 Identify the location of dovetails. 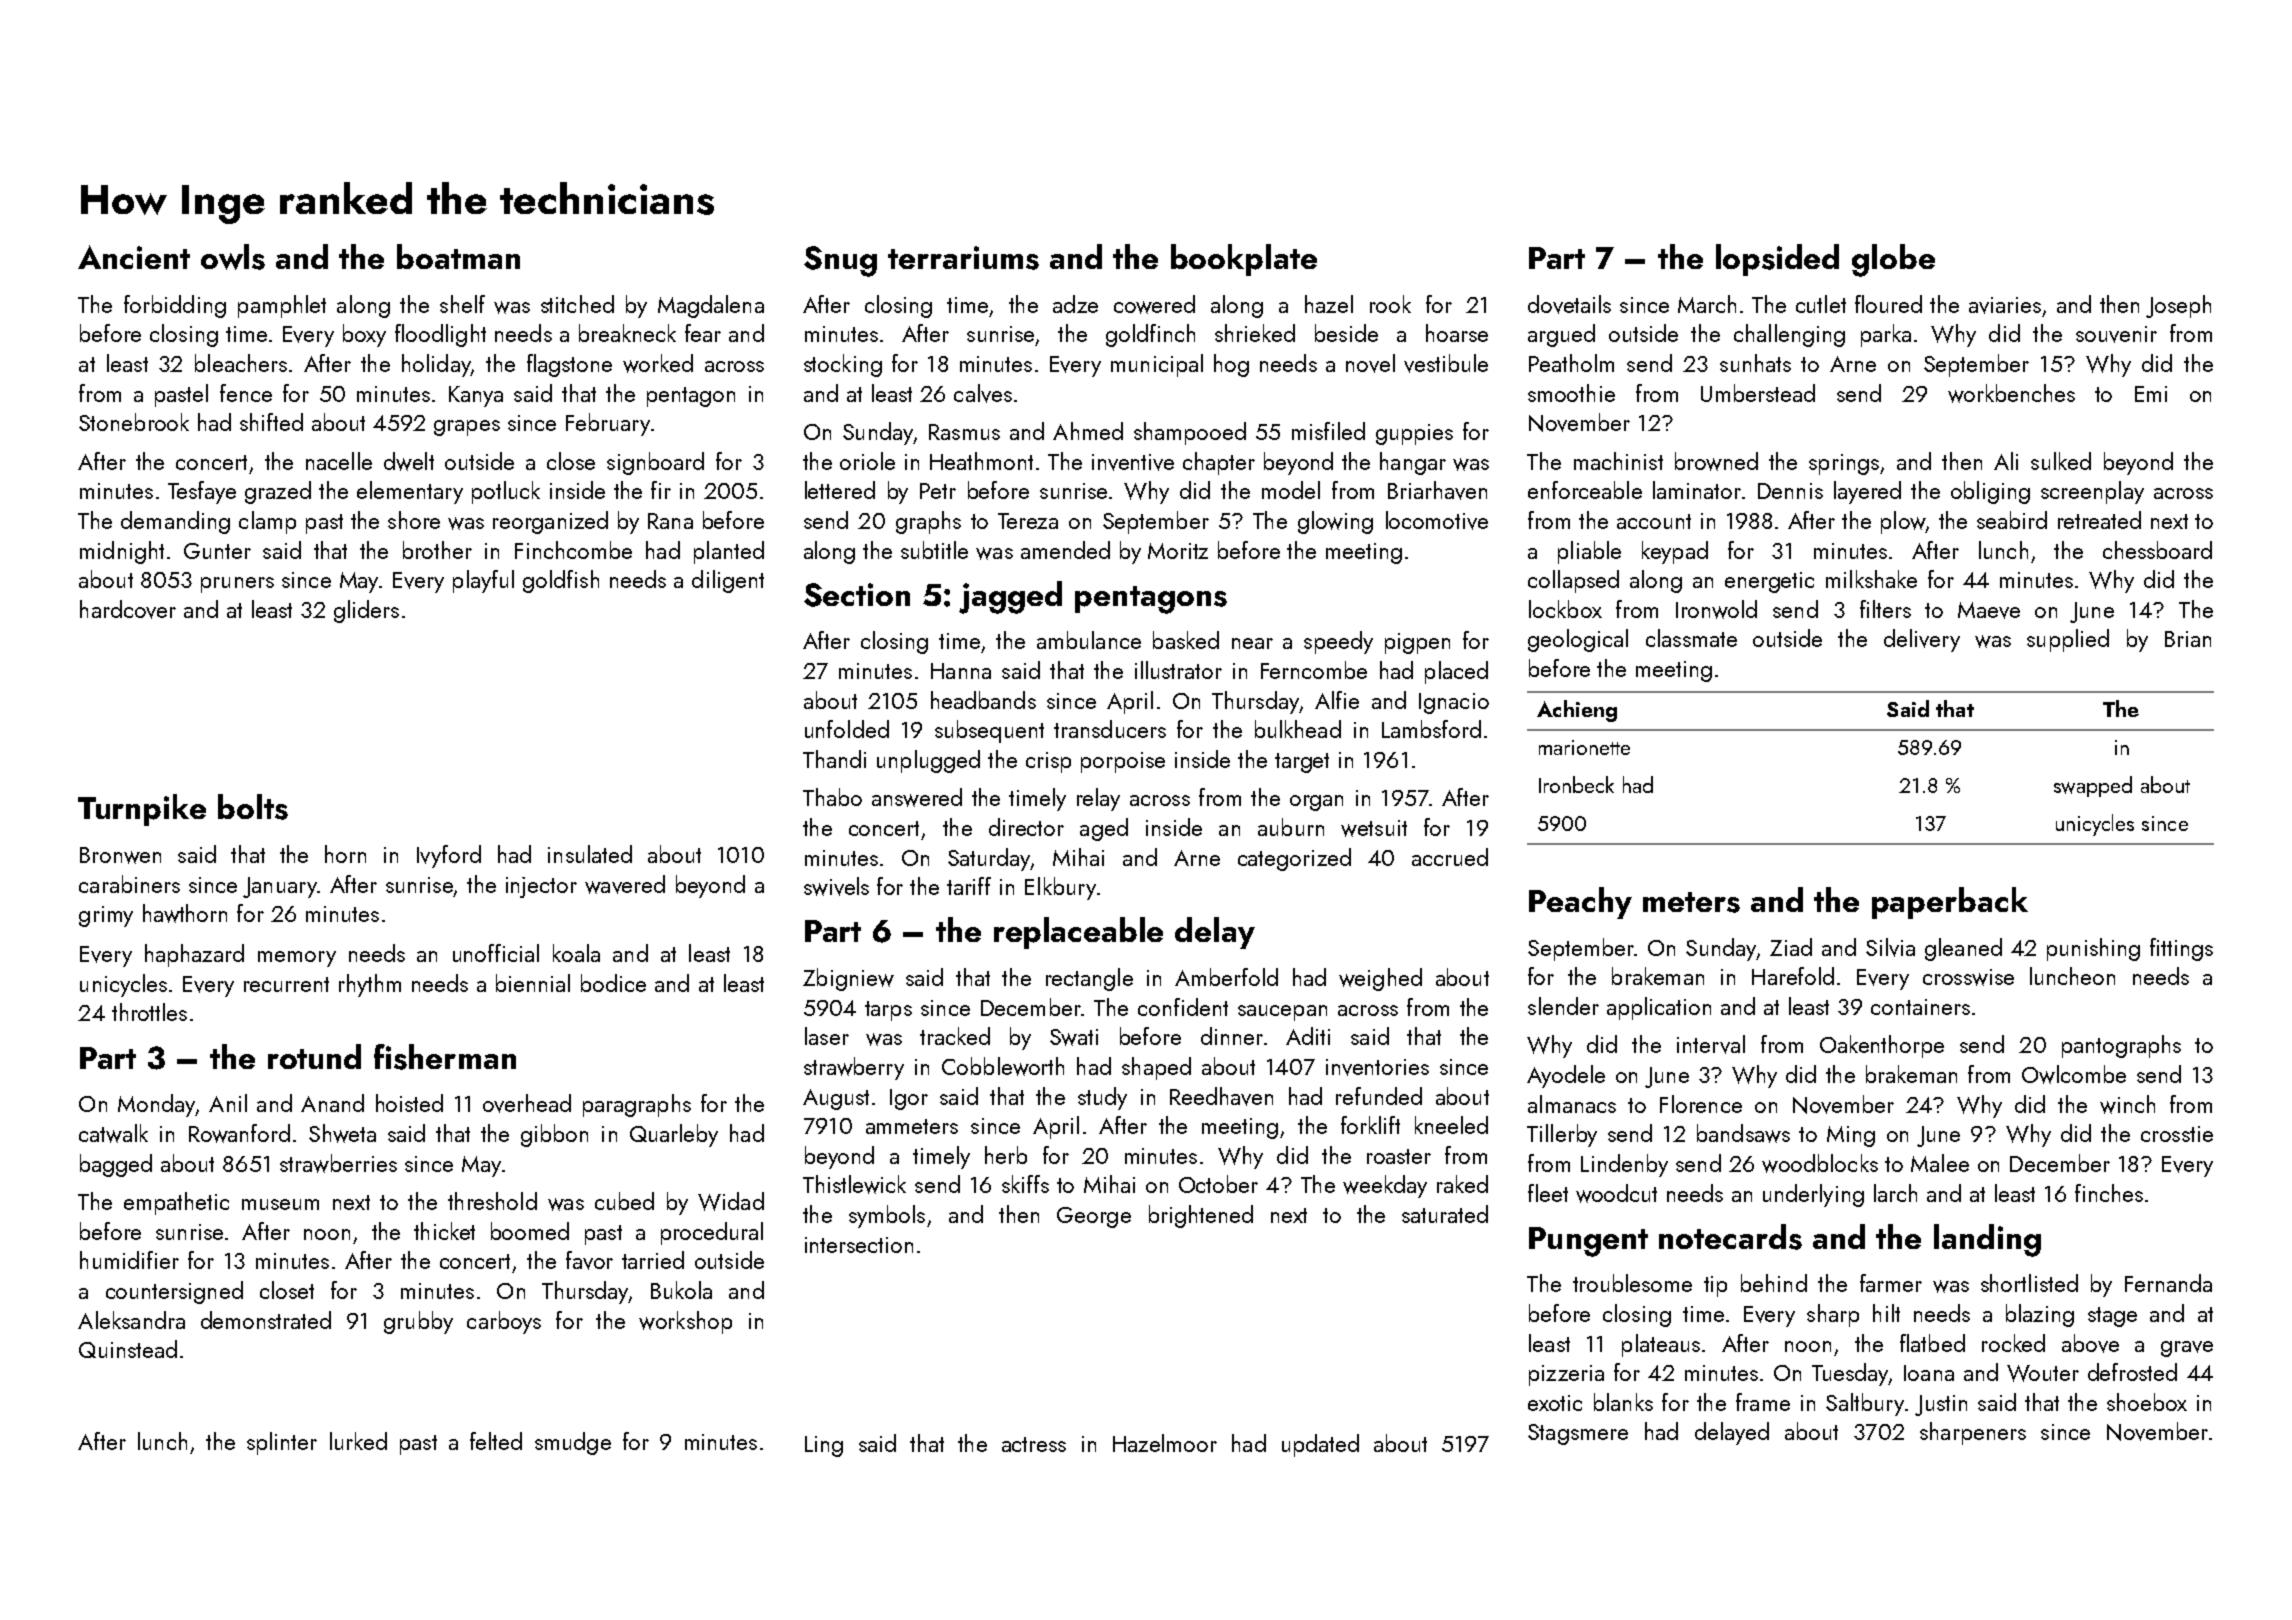
(1569, 304).
